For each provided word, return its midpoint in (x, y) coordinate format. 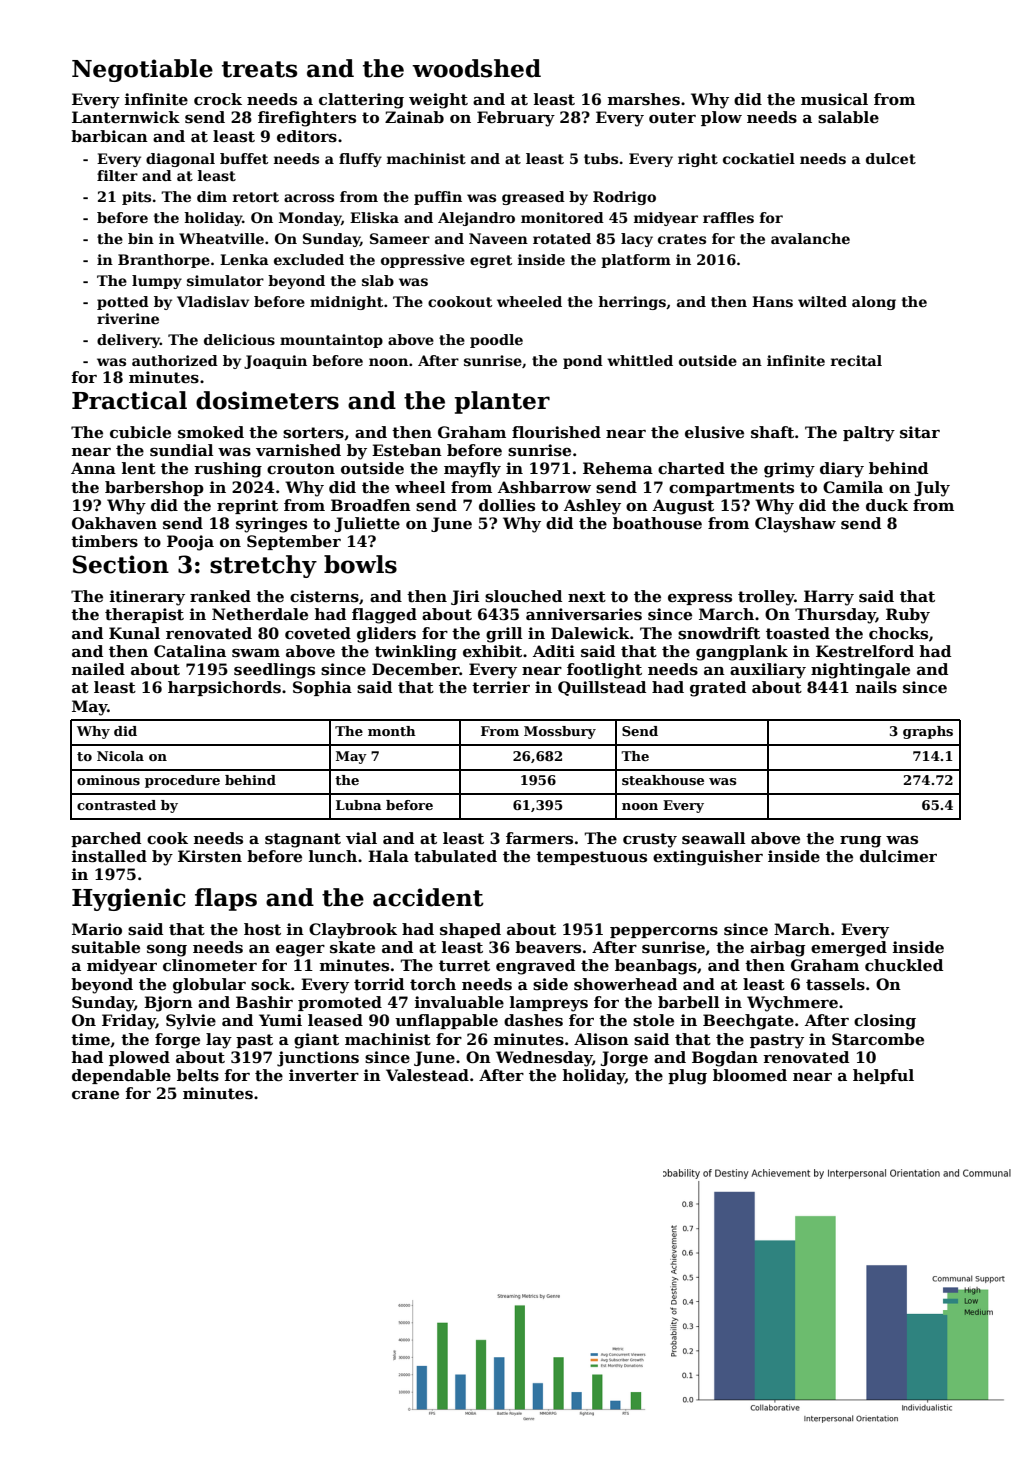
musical (834, 99)
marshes (644, 99)
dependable (121, 1076)
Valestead (427, 1075)
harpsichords (224, 688)
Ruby (908, 616)
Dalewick (590, 633)
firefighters (307, 119)
